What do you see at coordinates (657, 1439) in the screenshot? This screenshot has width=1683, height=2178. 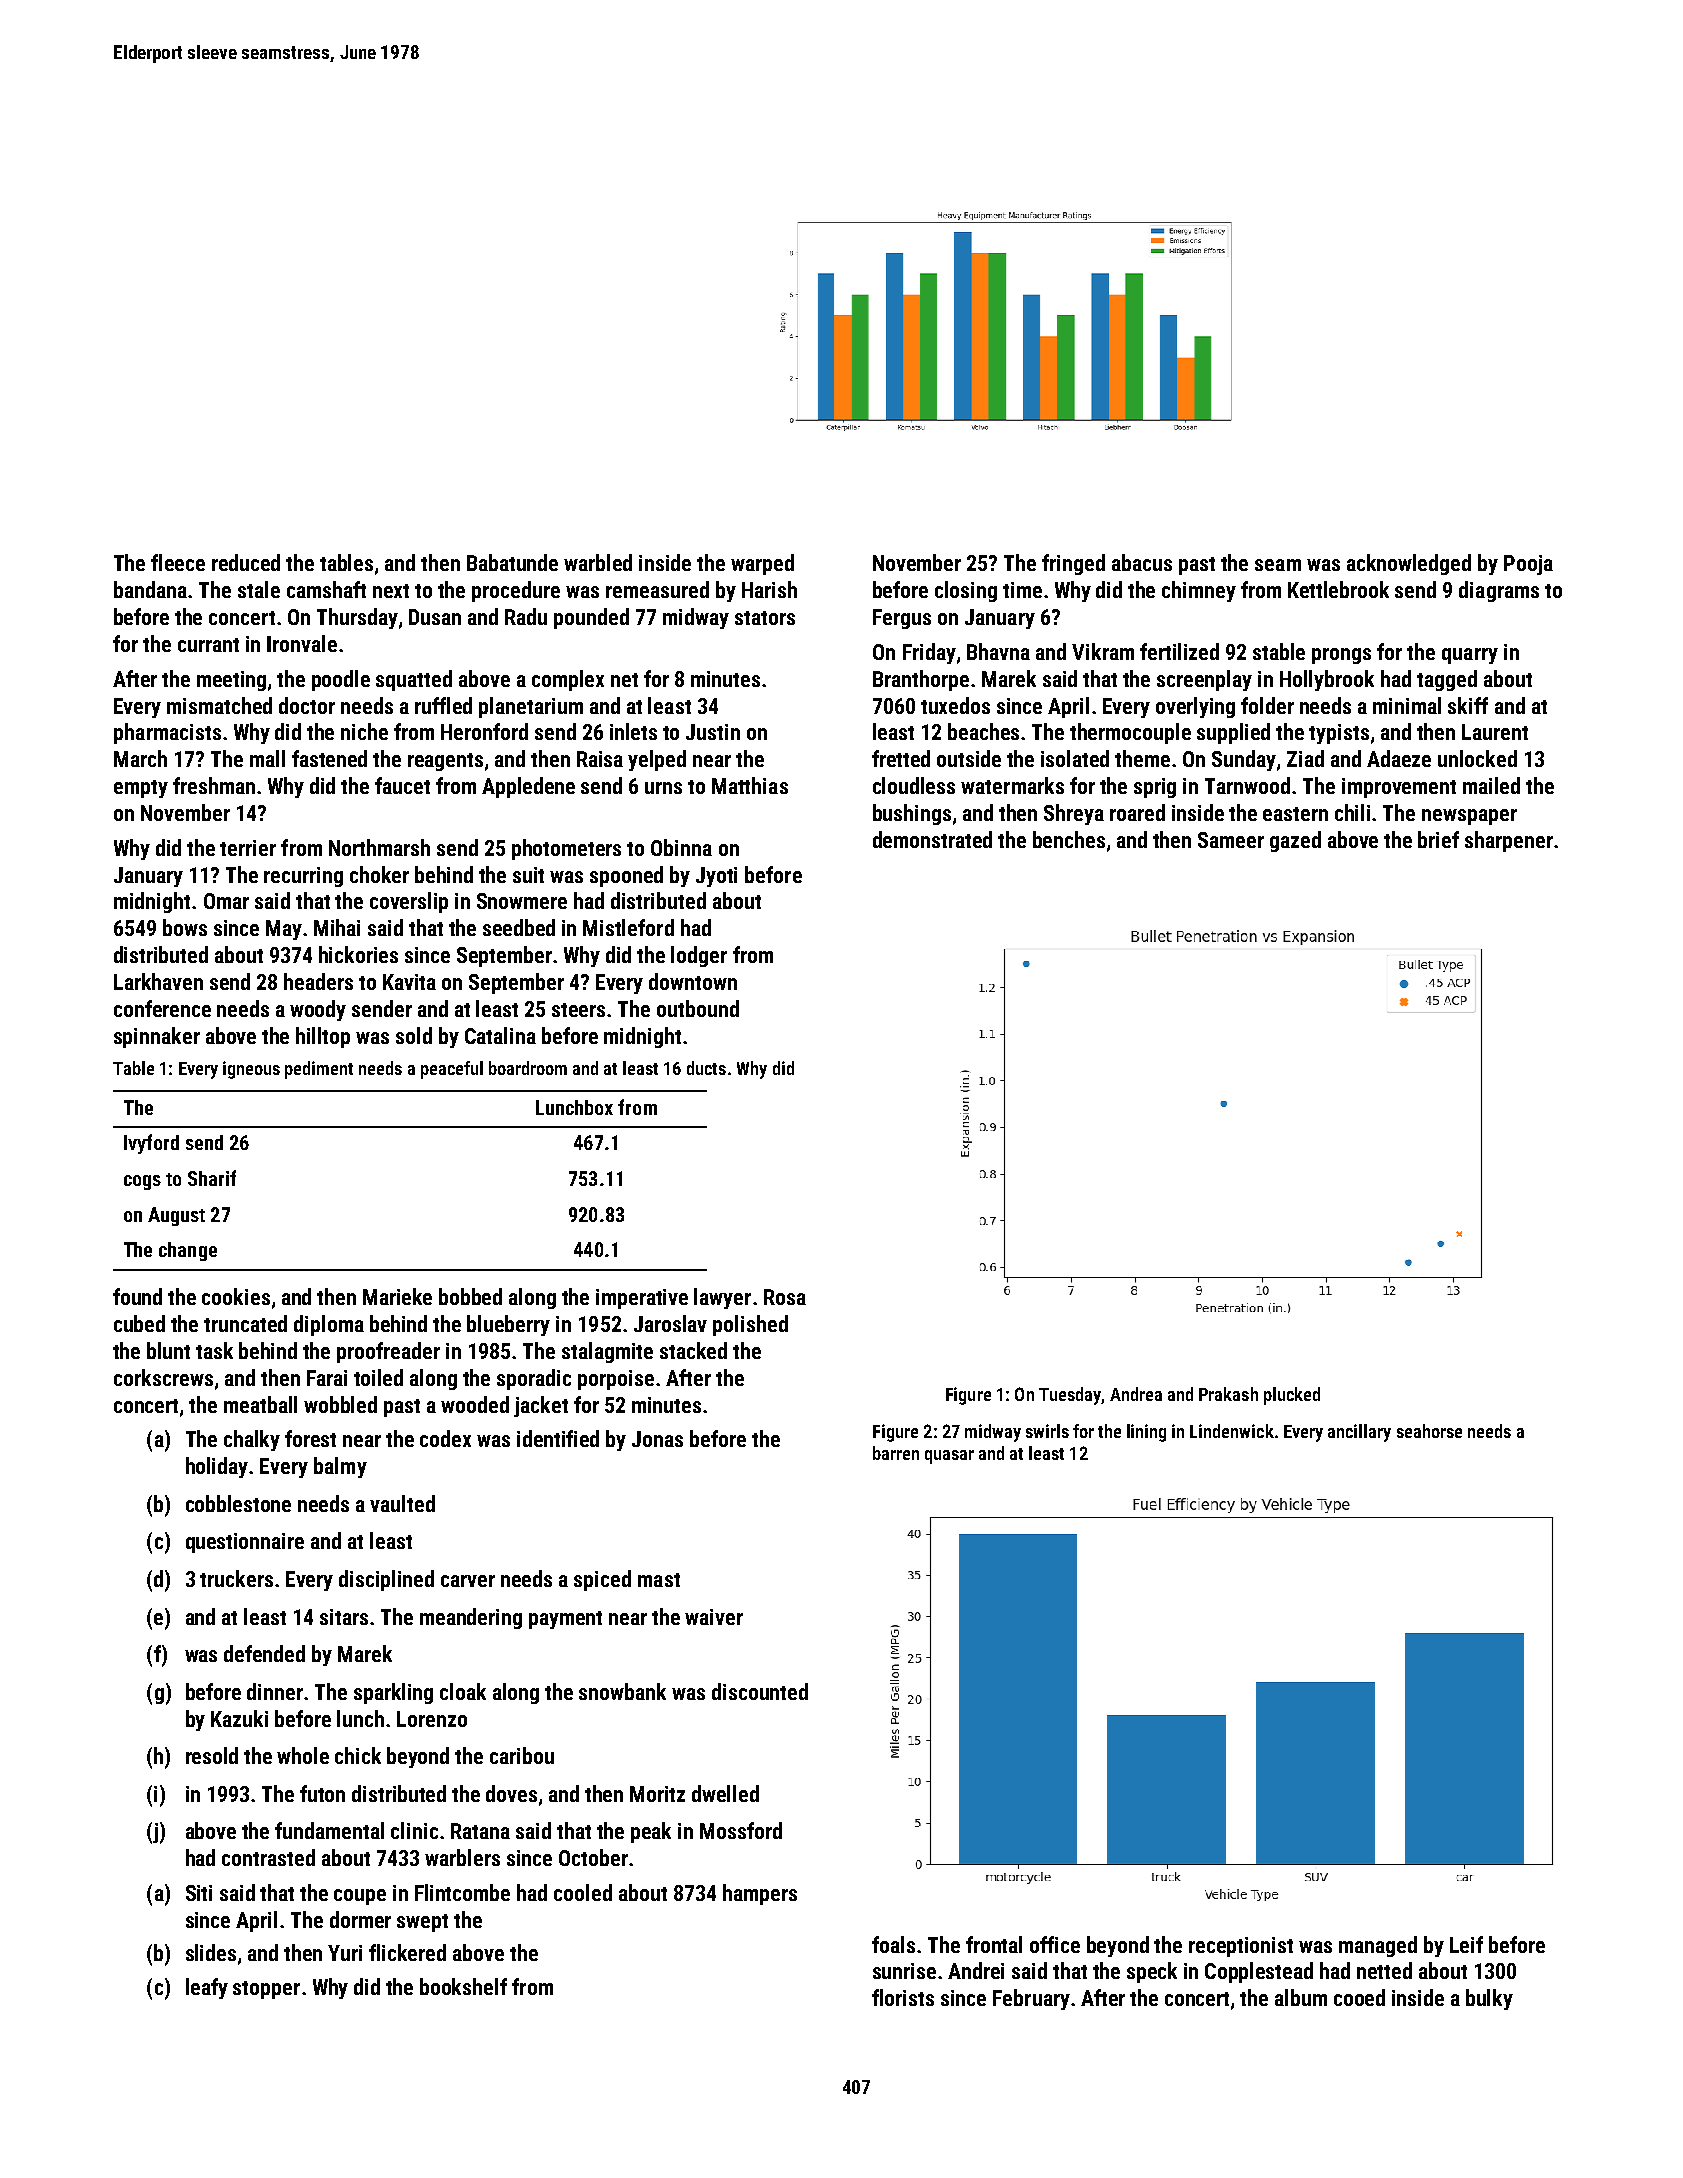 I see `Jonas` at bounding box center [657, 1439].
